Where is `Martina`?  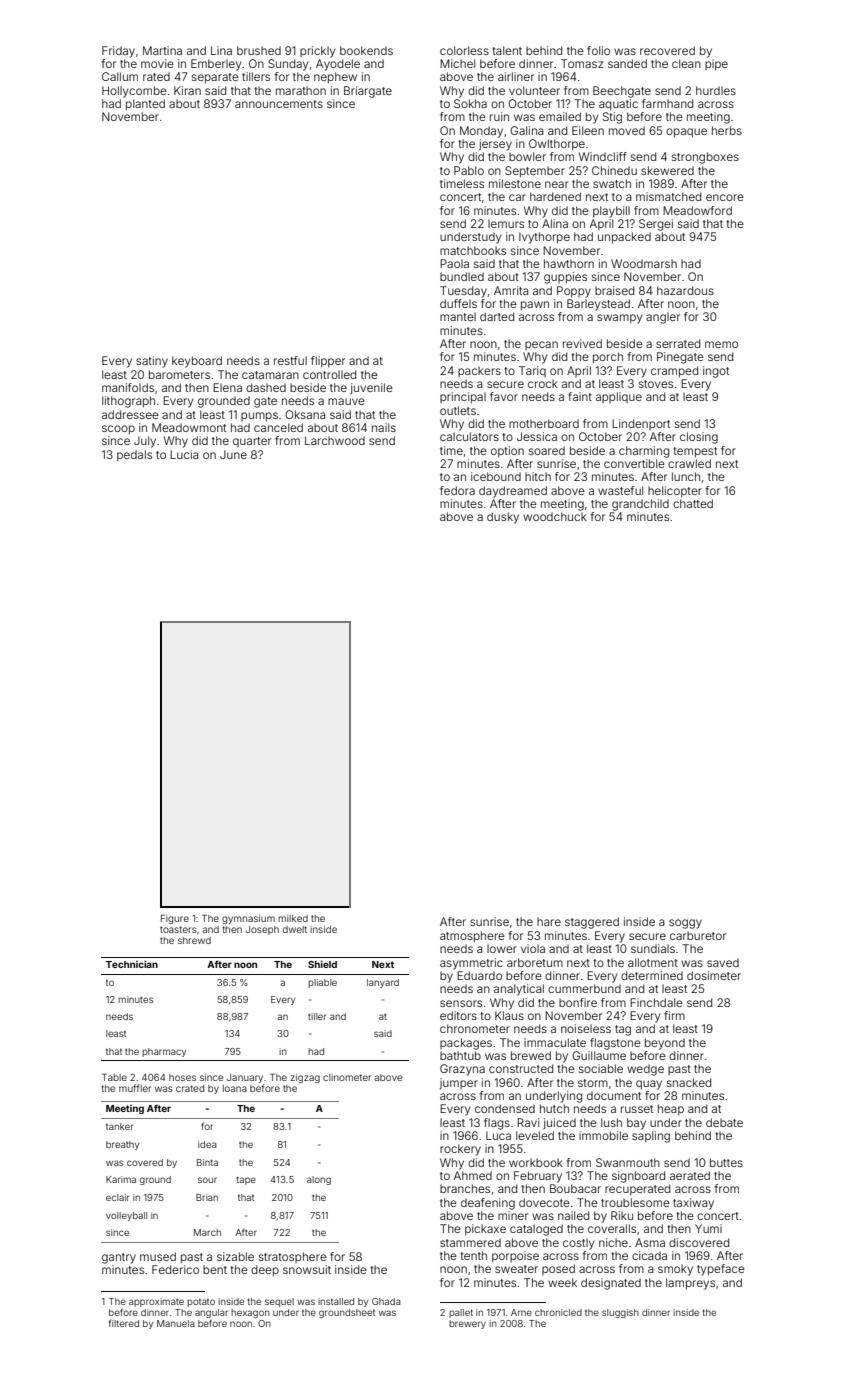 Martina is located at coordinates (162, 50).
